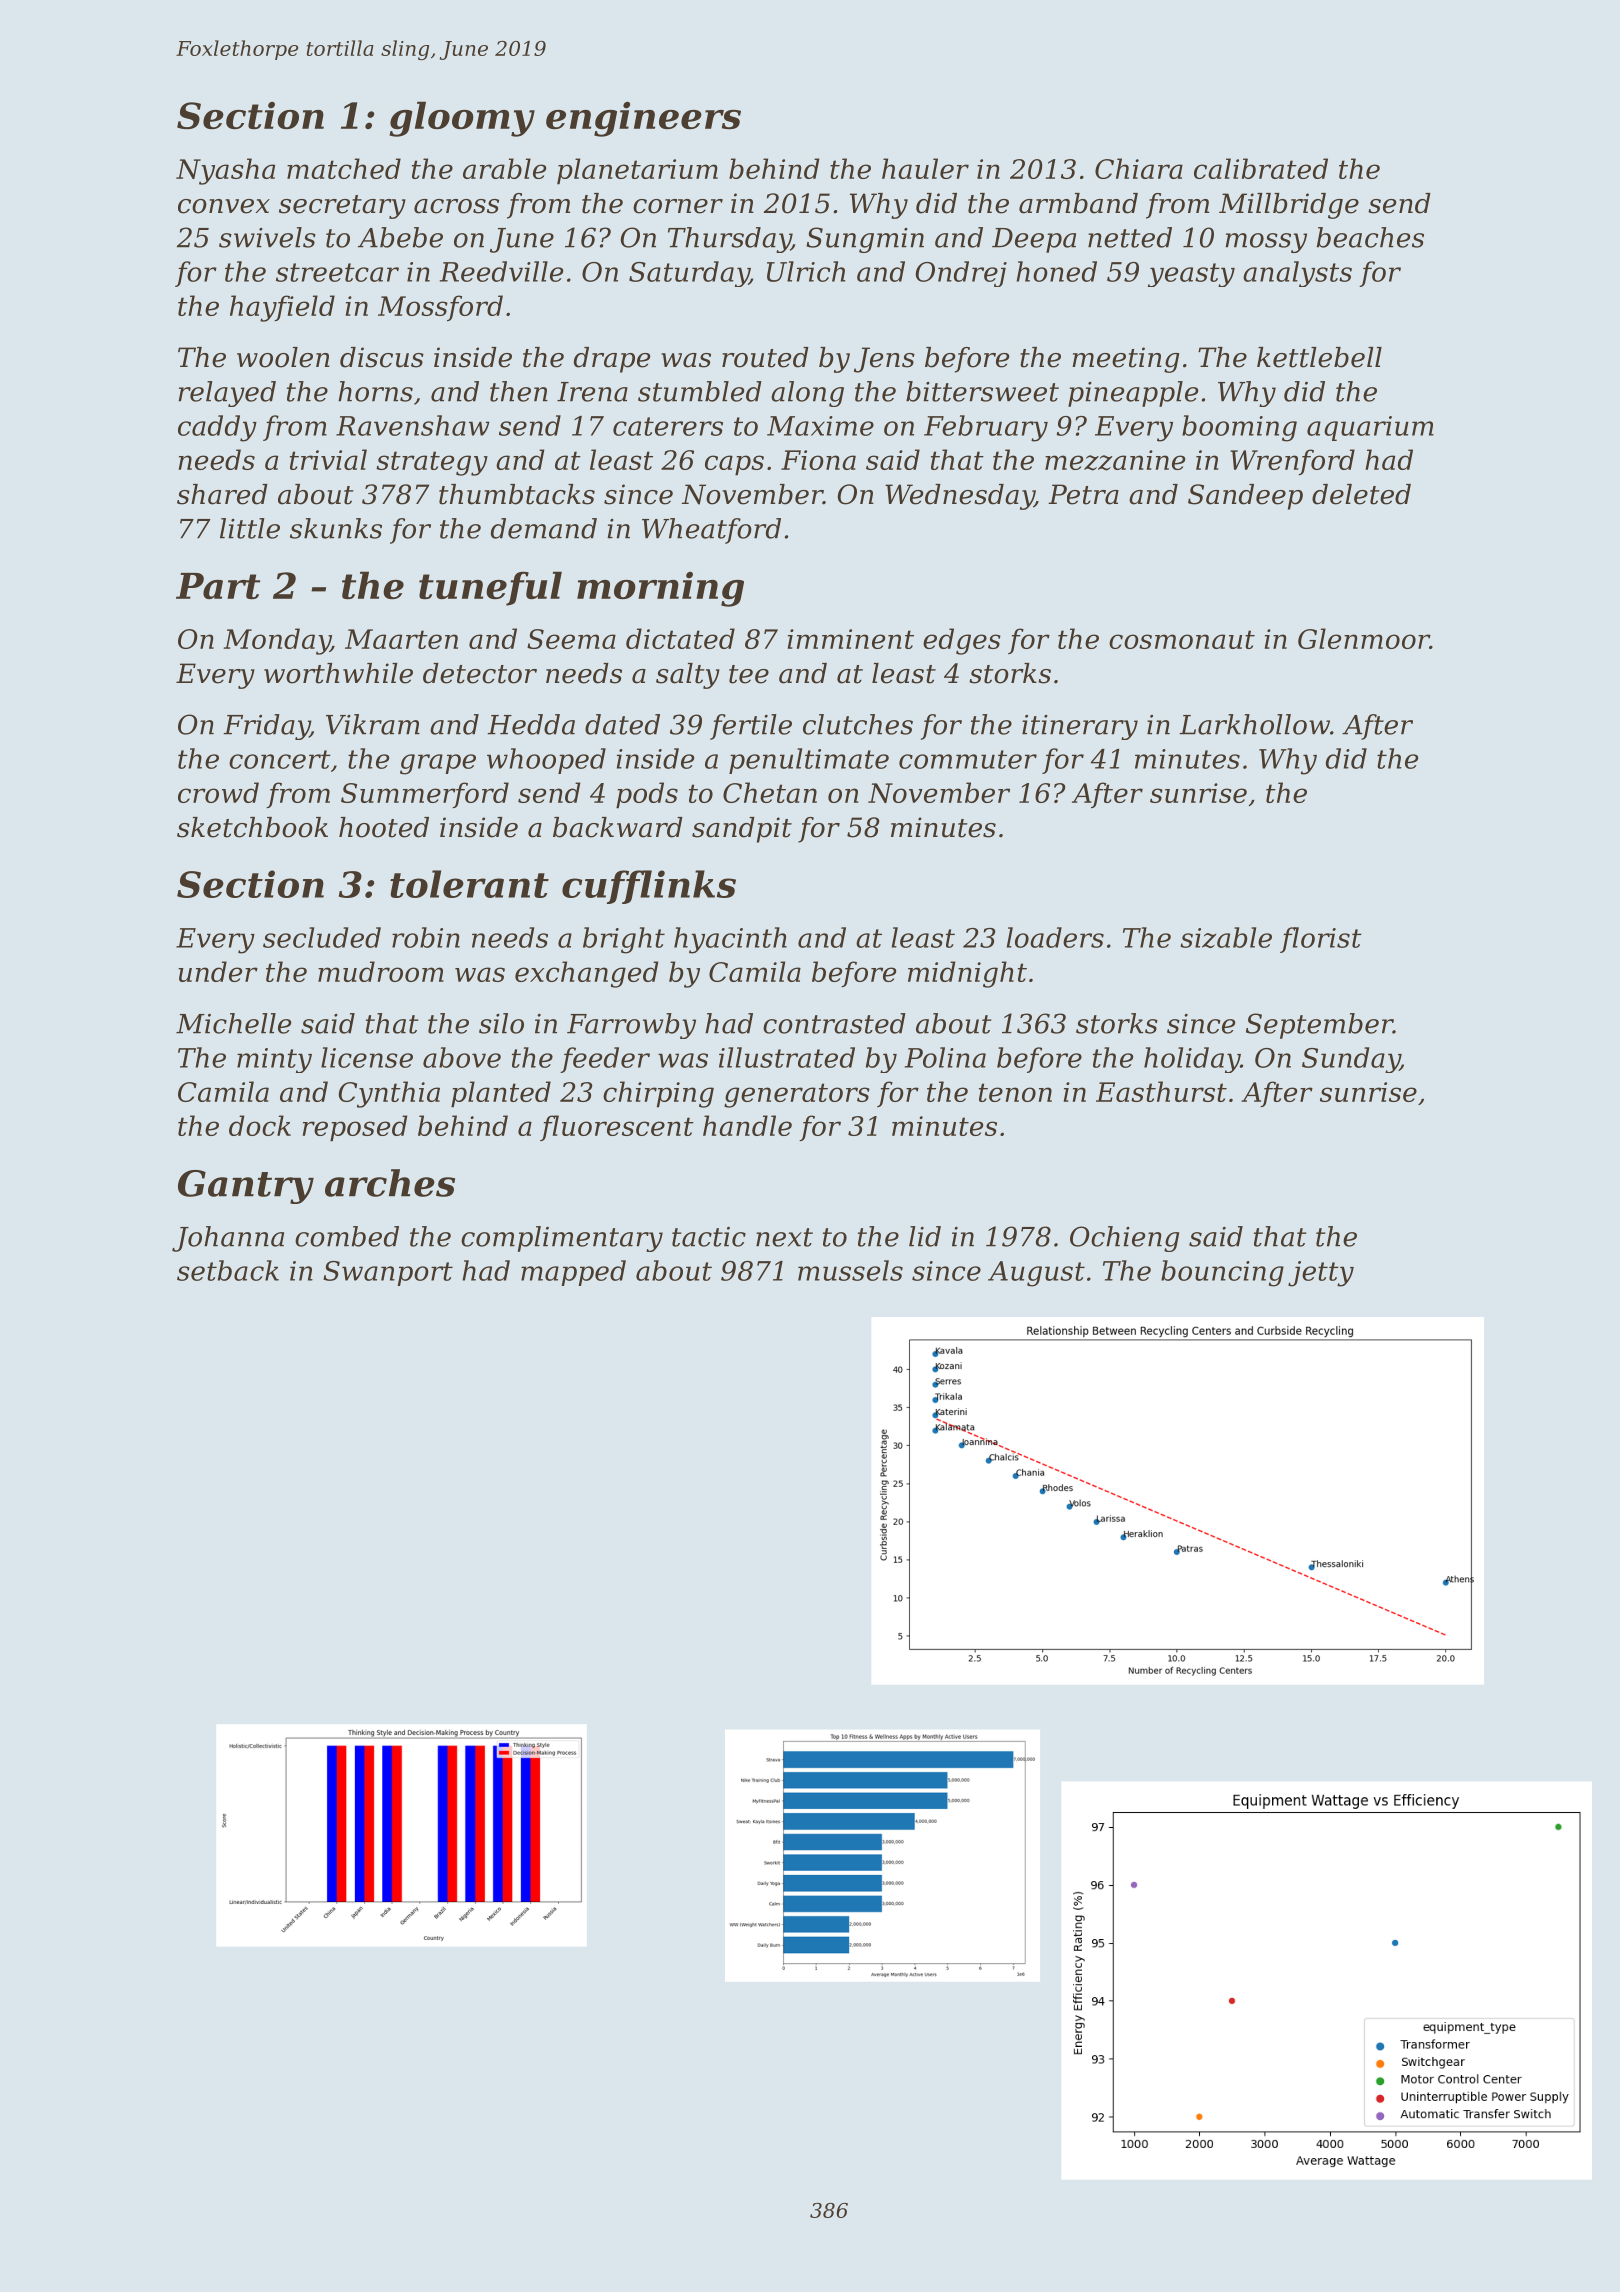  What do you see at coordinates (1182, 639) in the screenshot?
I see `cosmonaut` at bounding box center [1182, 639].
